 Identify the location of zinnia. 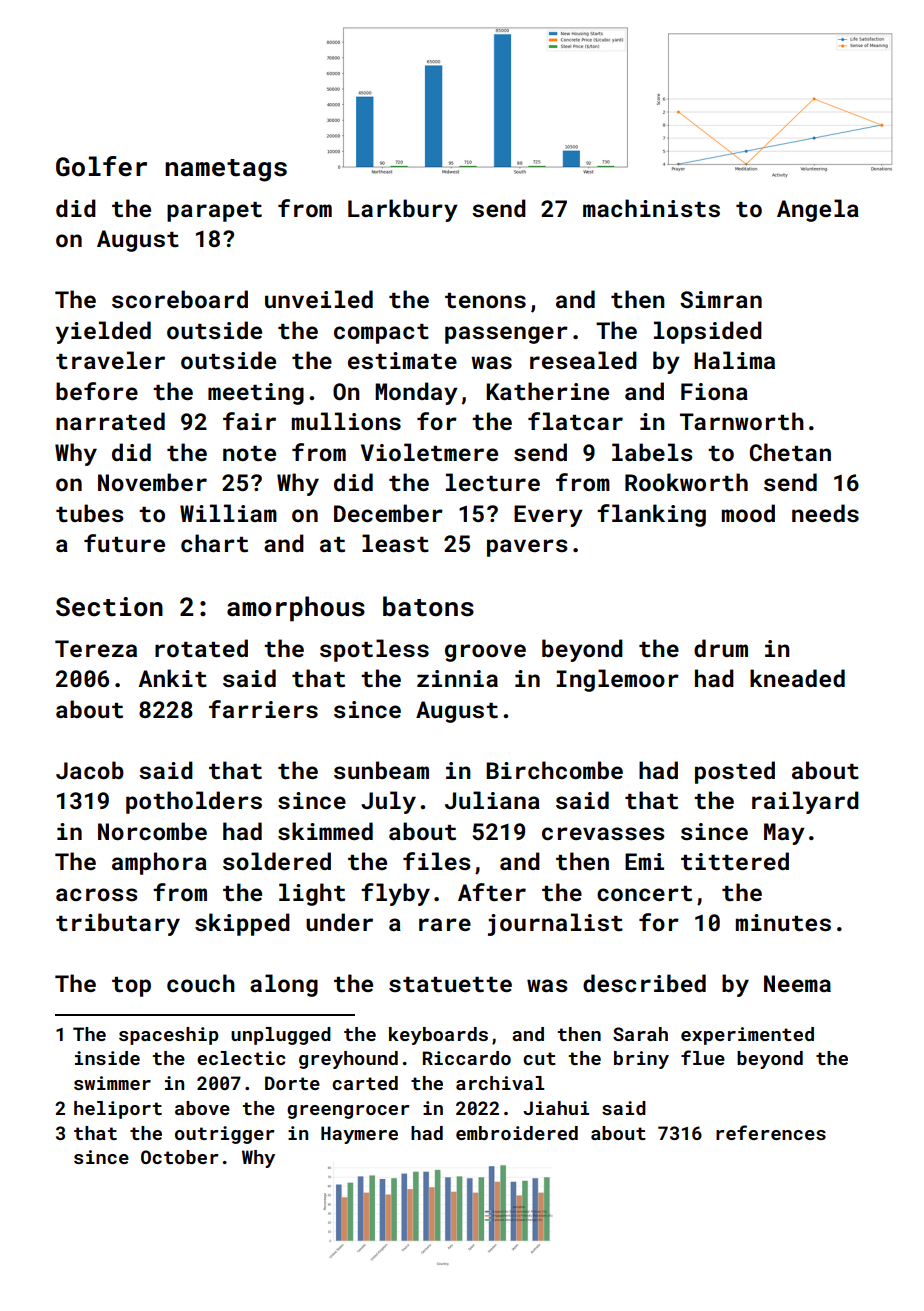
(457, 678).
